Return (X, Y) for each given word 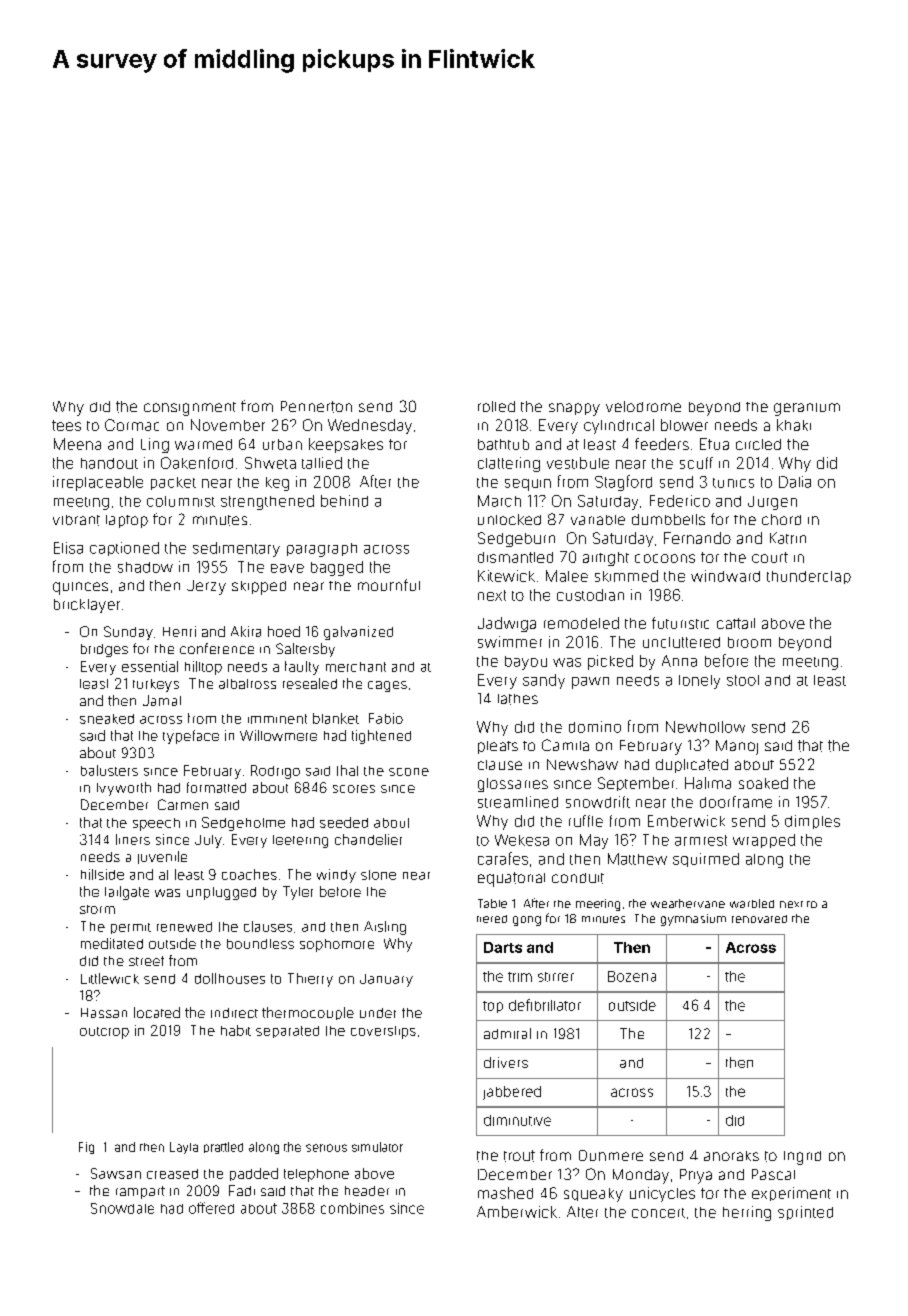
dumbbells (668, 519)
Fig (86, 1148)
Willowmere (278, 735)
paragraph (322, 550)
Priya (696, 1176)
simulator (377, 1147)
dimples (812, 822)
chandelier (368, 839)
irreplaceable (98, 483)
